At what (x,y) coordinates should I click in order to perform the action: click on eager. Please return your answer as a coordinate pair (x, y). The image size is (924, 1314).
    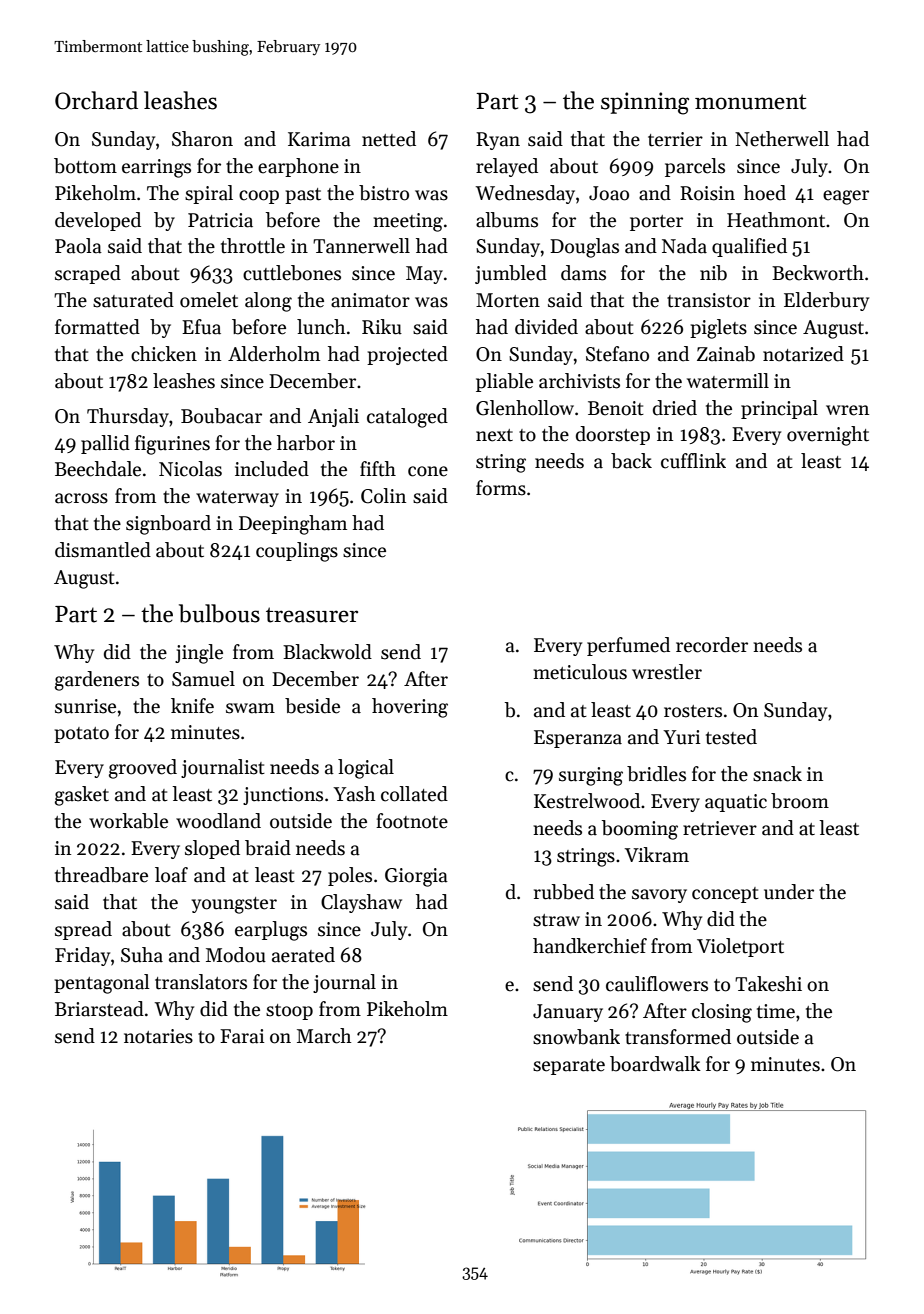
    Looking at the image, I should click on (846, 197).
